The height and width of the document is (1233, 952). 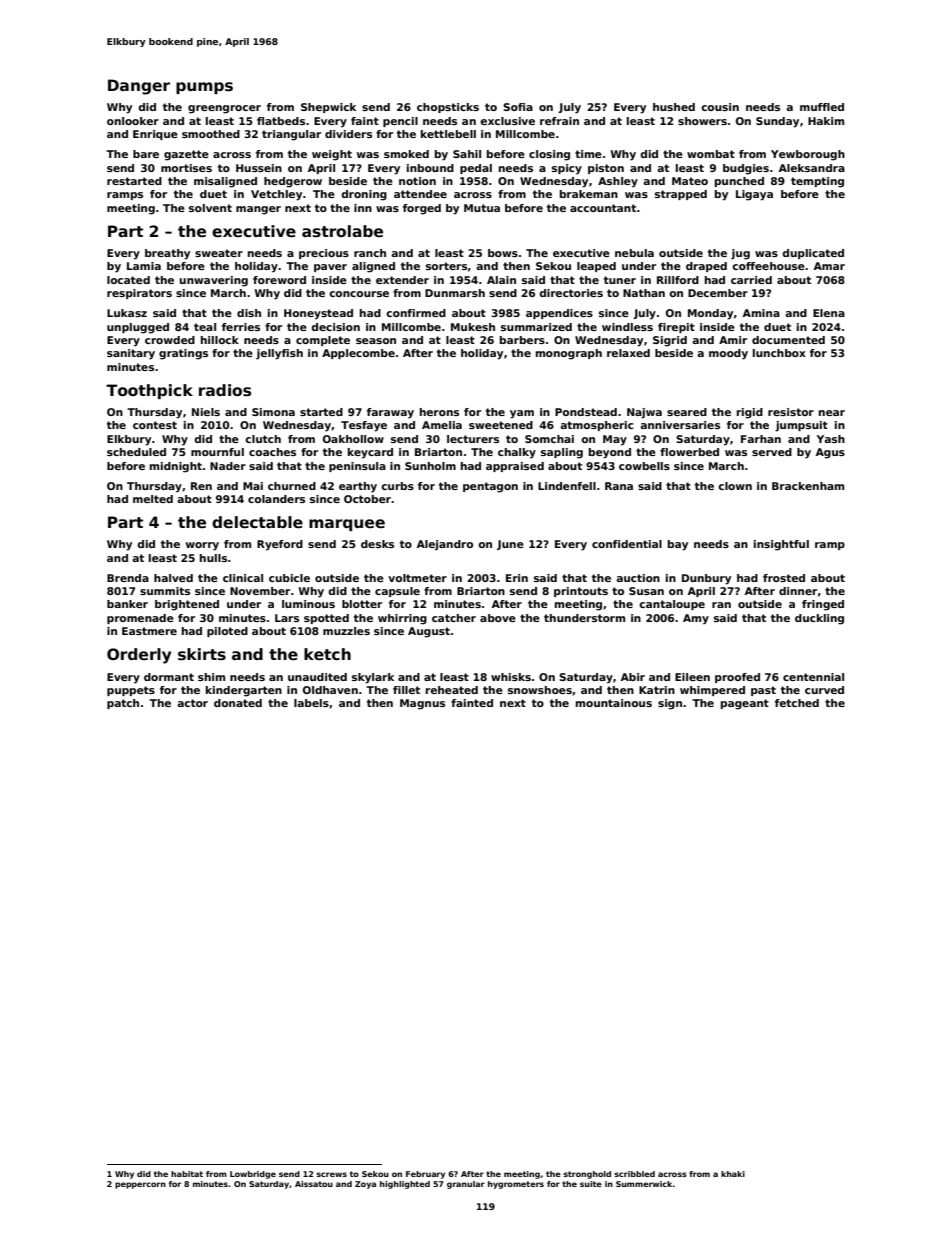 I want to click on capsule, so click(x=397, y=592).
